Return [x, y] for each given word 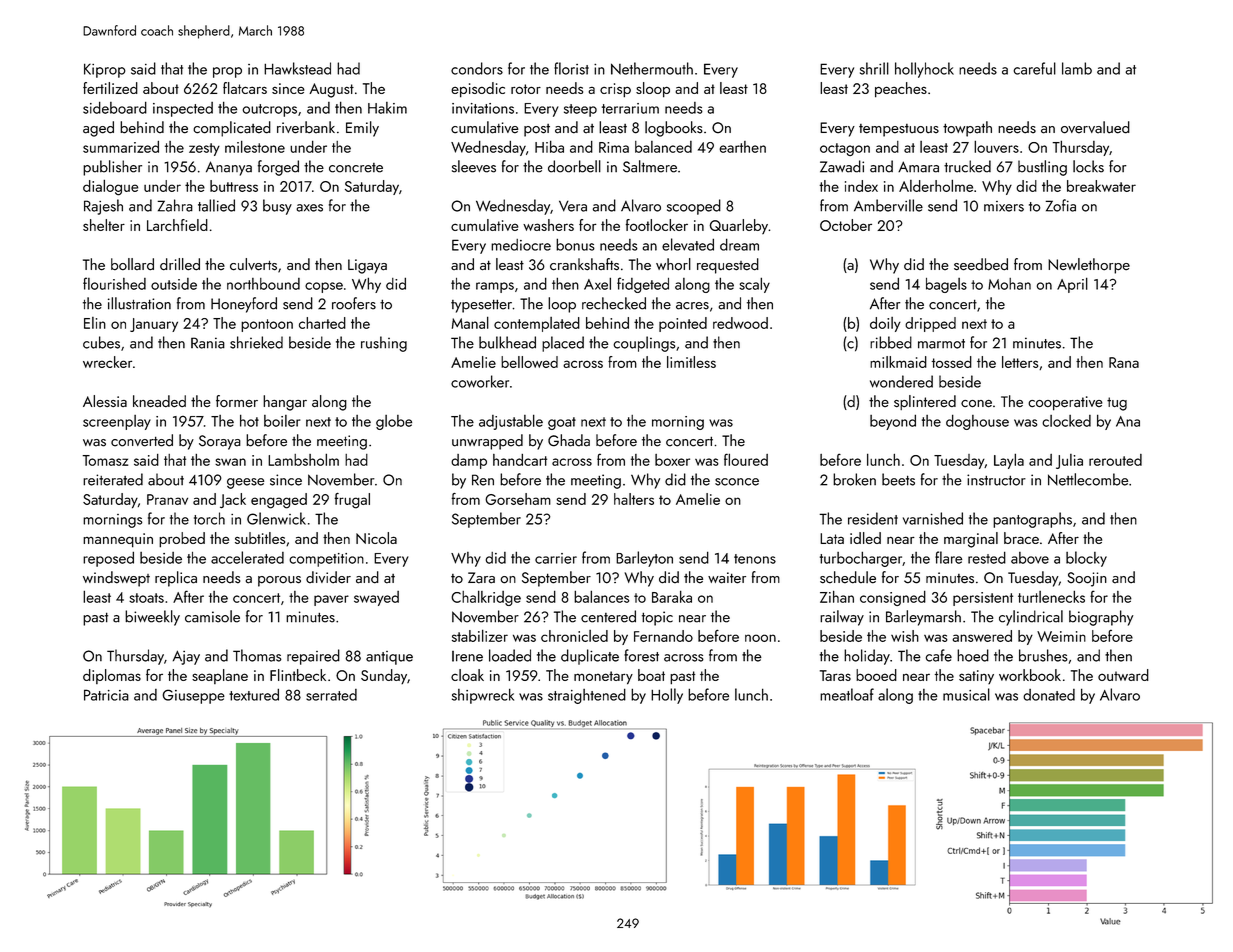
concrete [356, 168]
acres [692, 306]
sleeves [474, 166]
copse [324, 287]
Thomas [257, 655]
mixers [1004, 206]
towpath [967, 129]
